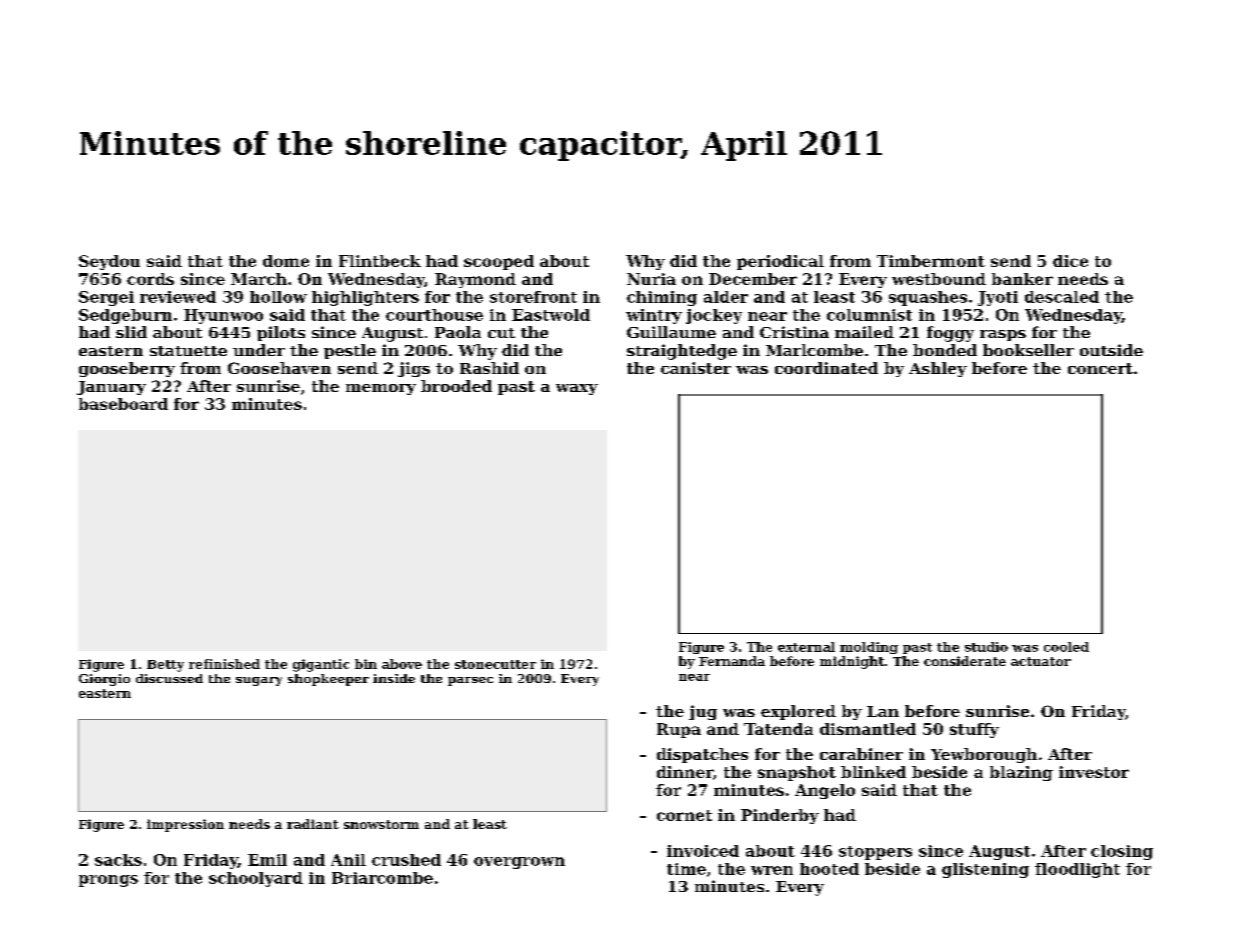  I want to click on radiant, so click(313, 824).
